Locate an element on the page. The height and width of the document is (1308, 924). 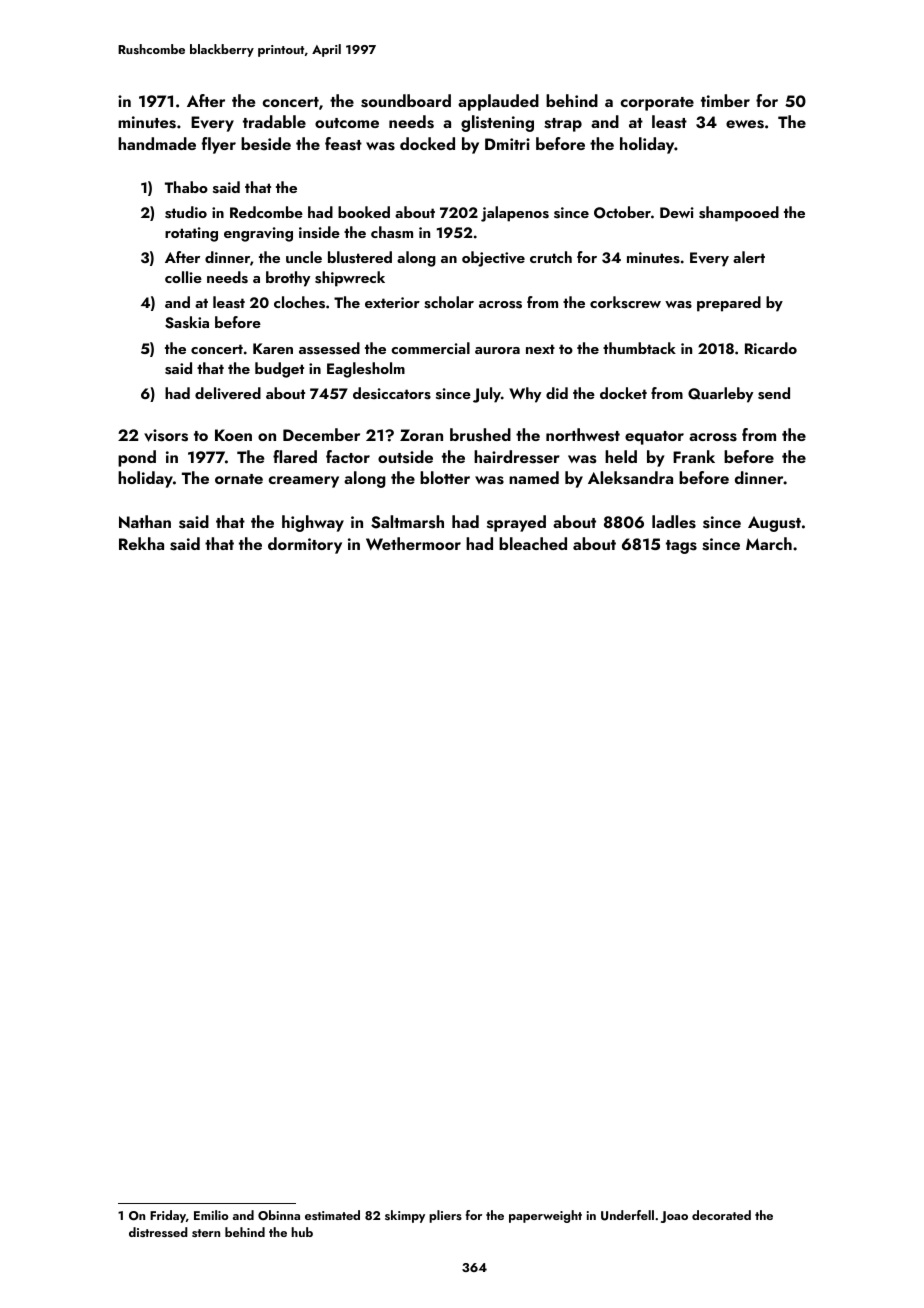
Nathan is located at coordinates (145, 521).
